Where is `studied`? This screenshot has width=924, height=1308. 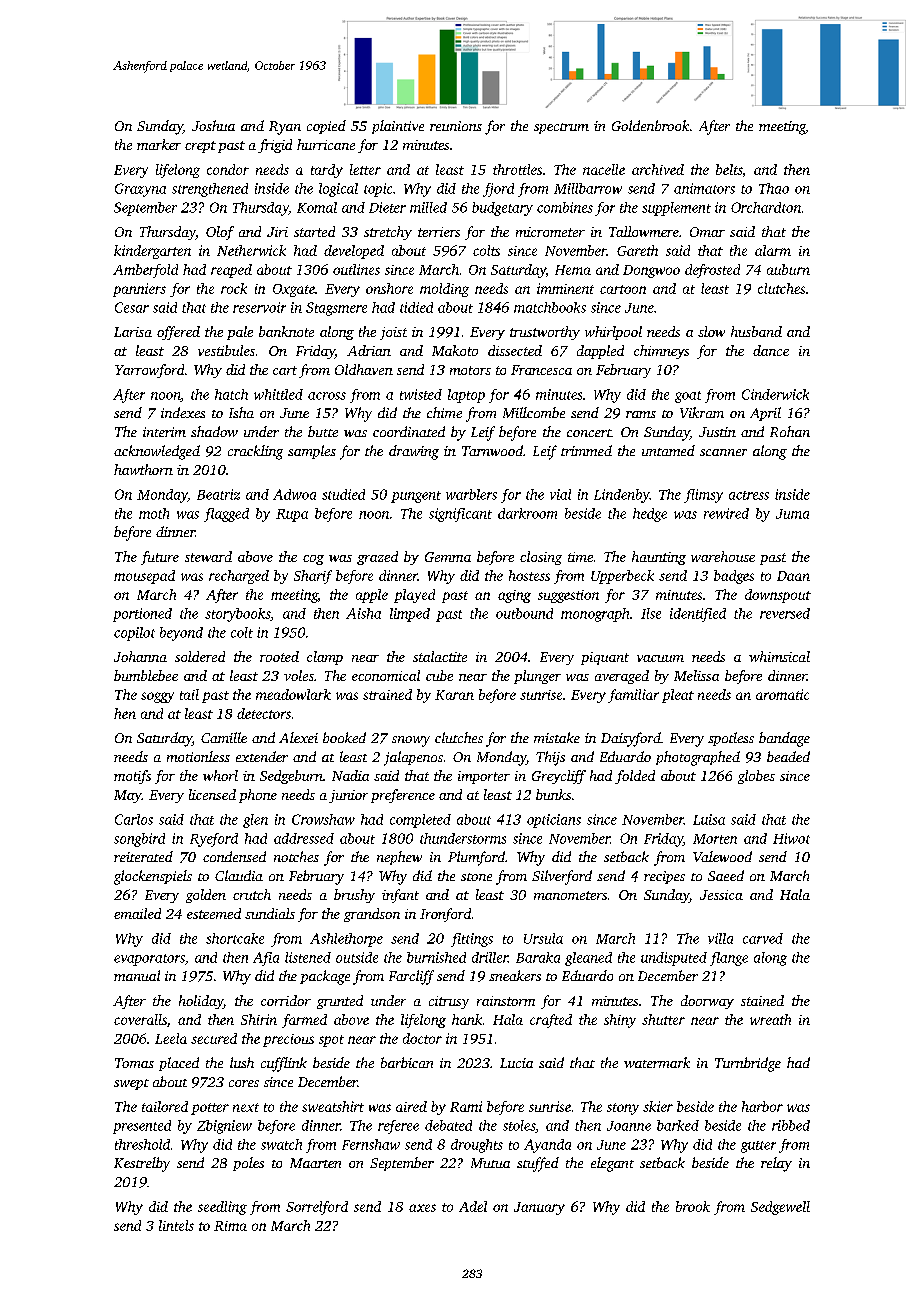 studied is located at coordinates (343, 494).
